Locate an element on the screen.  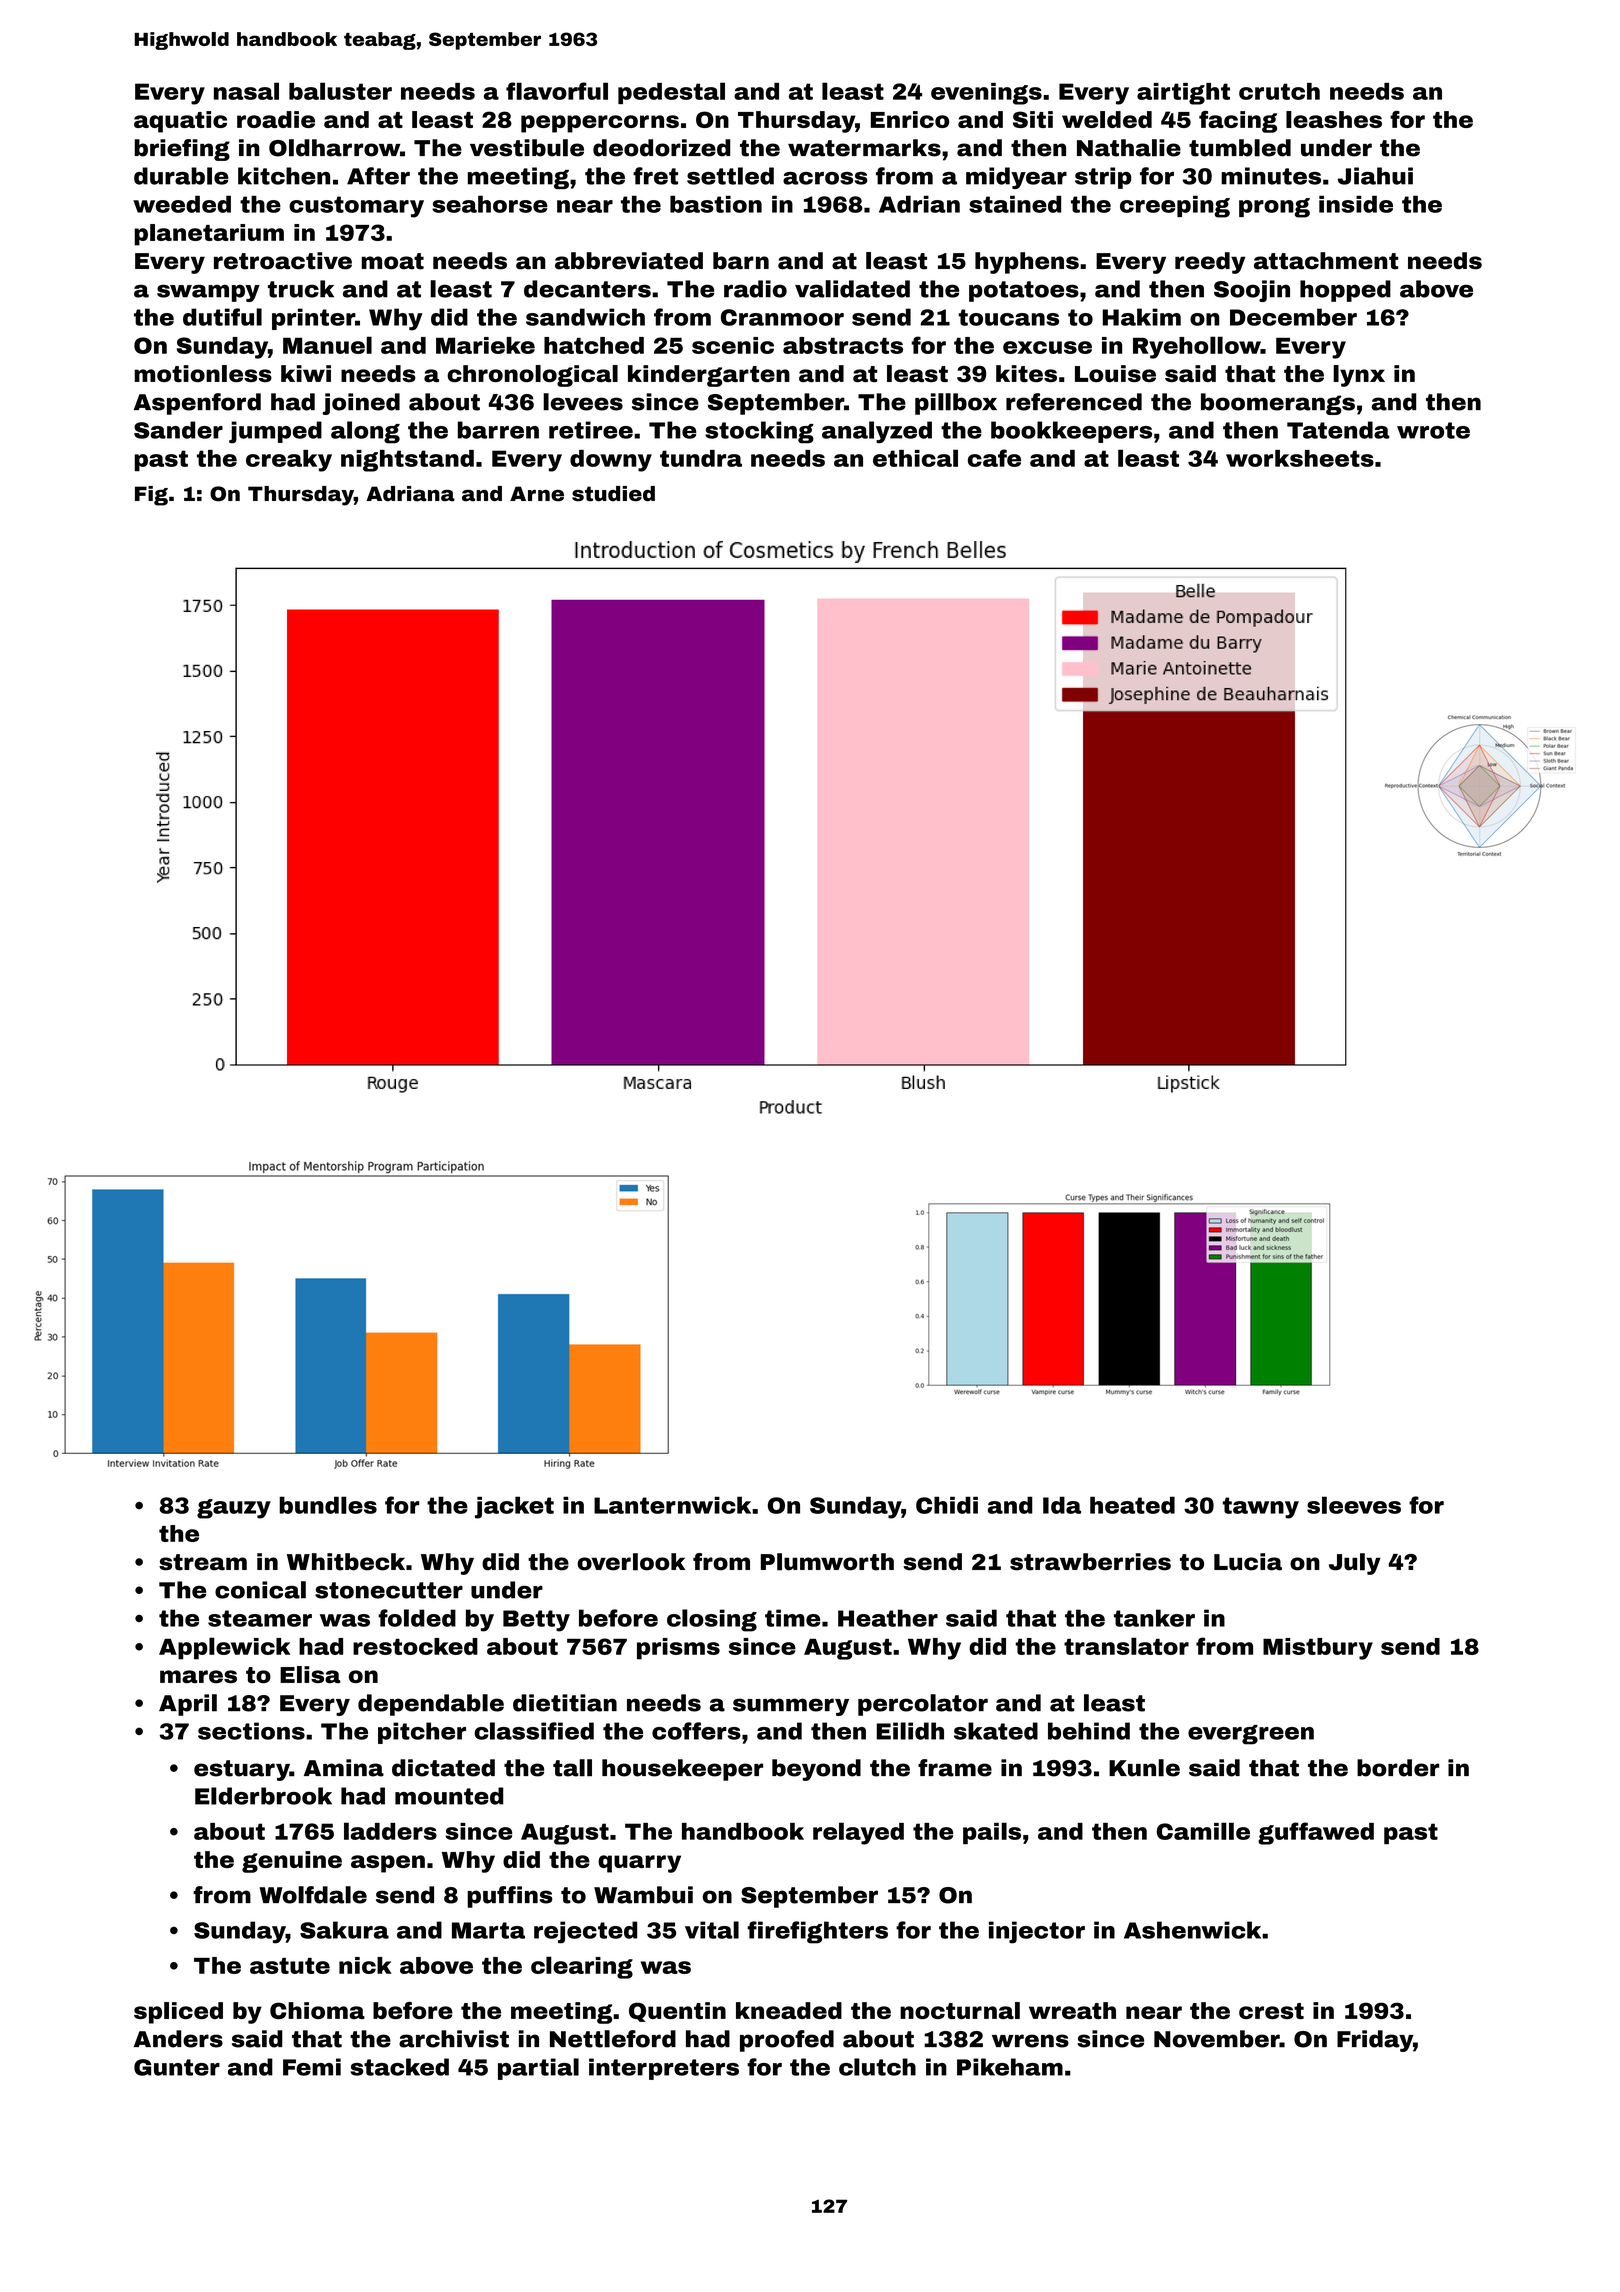
Femi is located at coordinates (312, 2067).
